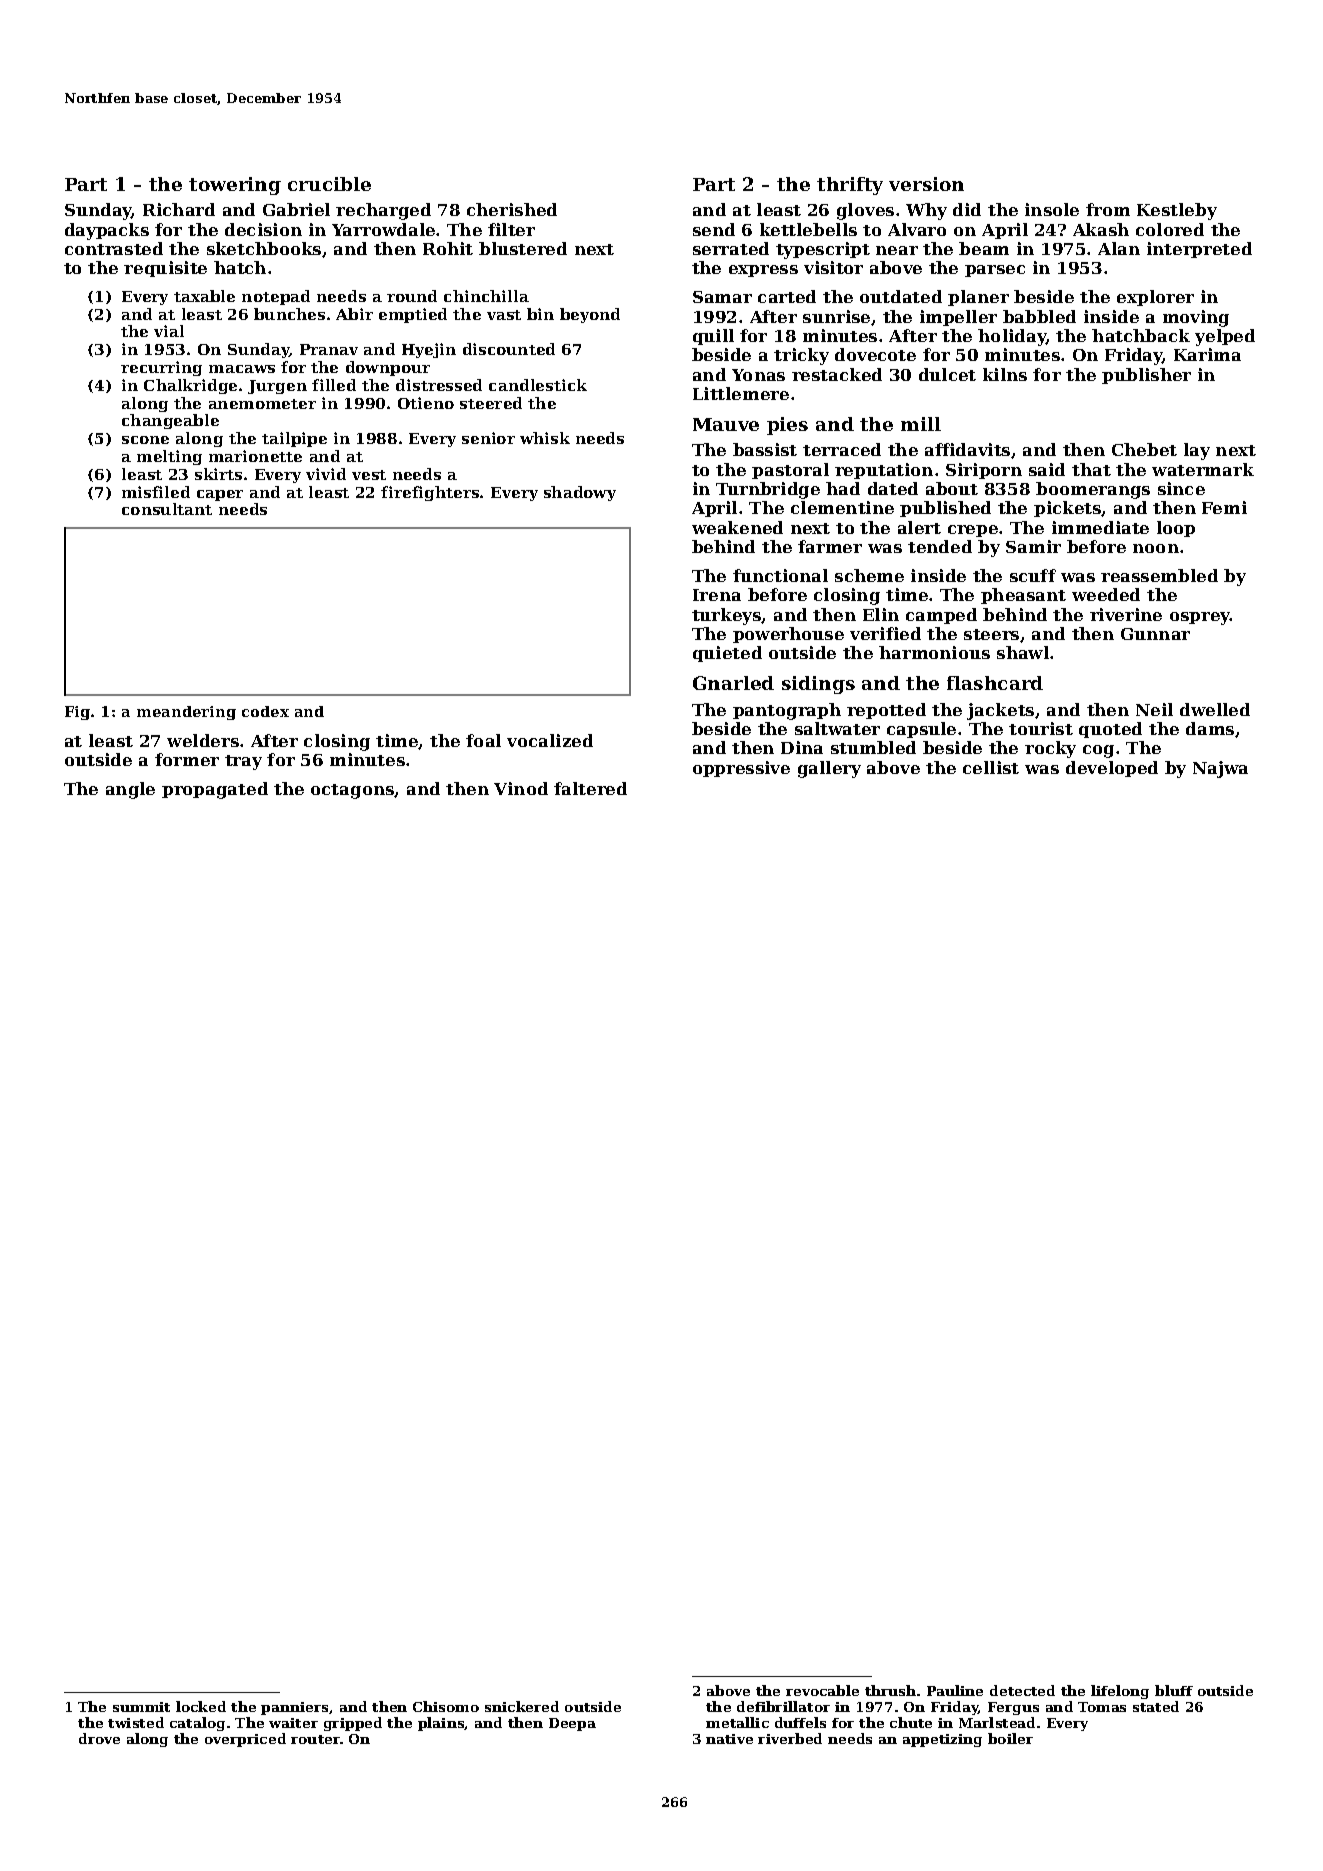 The image size is (1323, 1871). What do you see at coordinates (850, 186) in the page?
I see `thrifty` at bounding box center [850, 186].
